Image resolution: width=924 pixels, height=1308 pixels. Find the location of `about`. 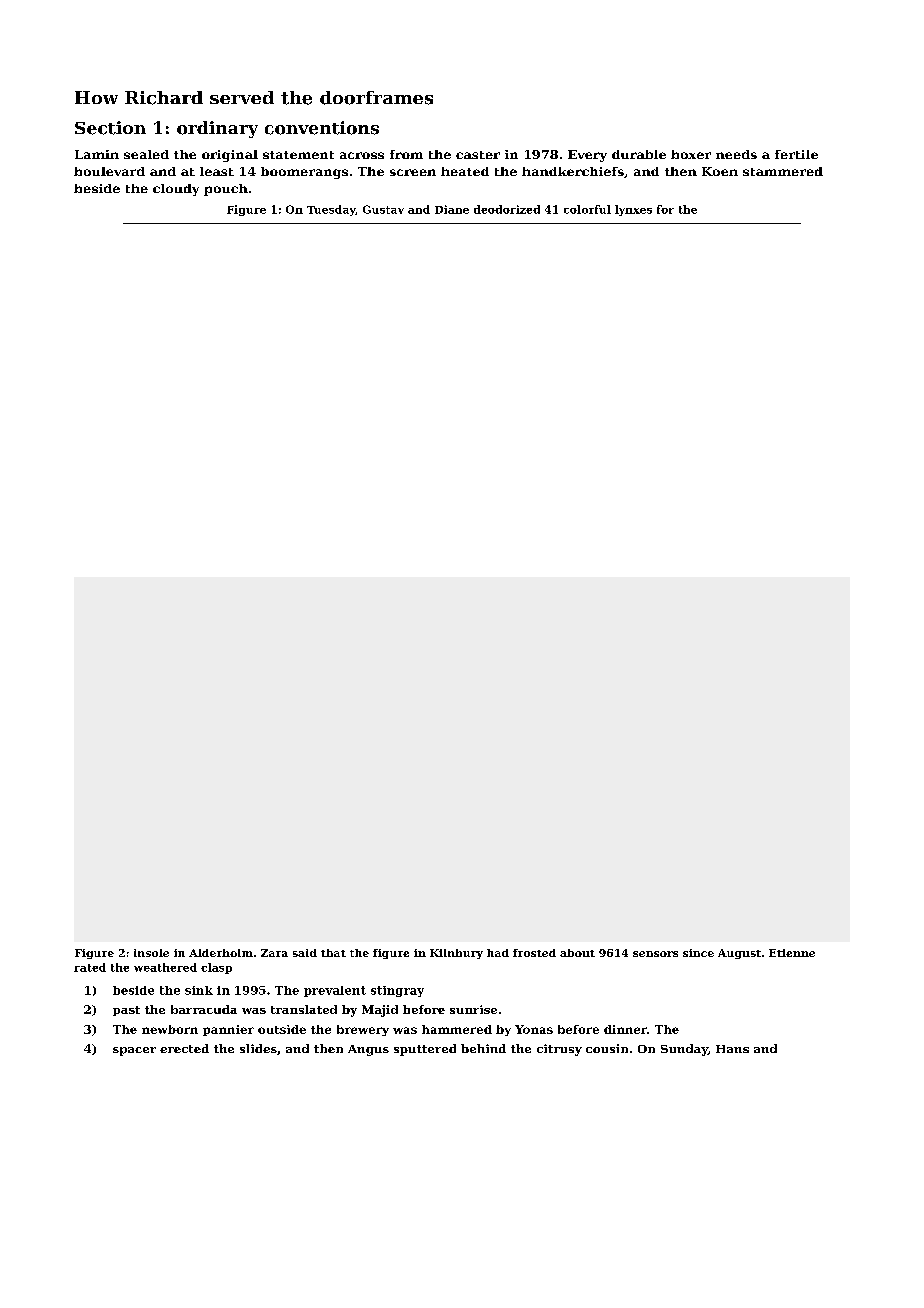

about is located at coordinates (577, 953).
